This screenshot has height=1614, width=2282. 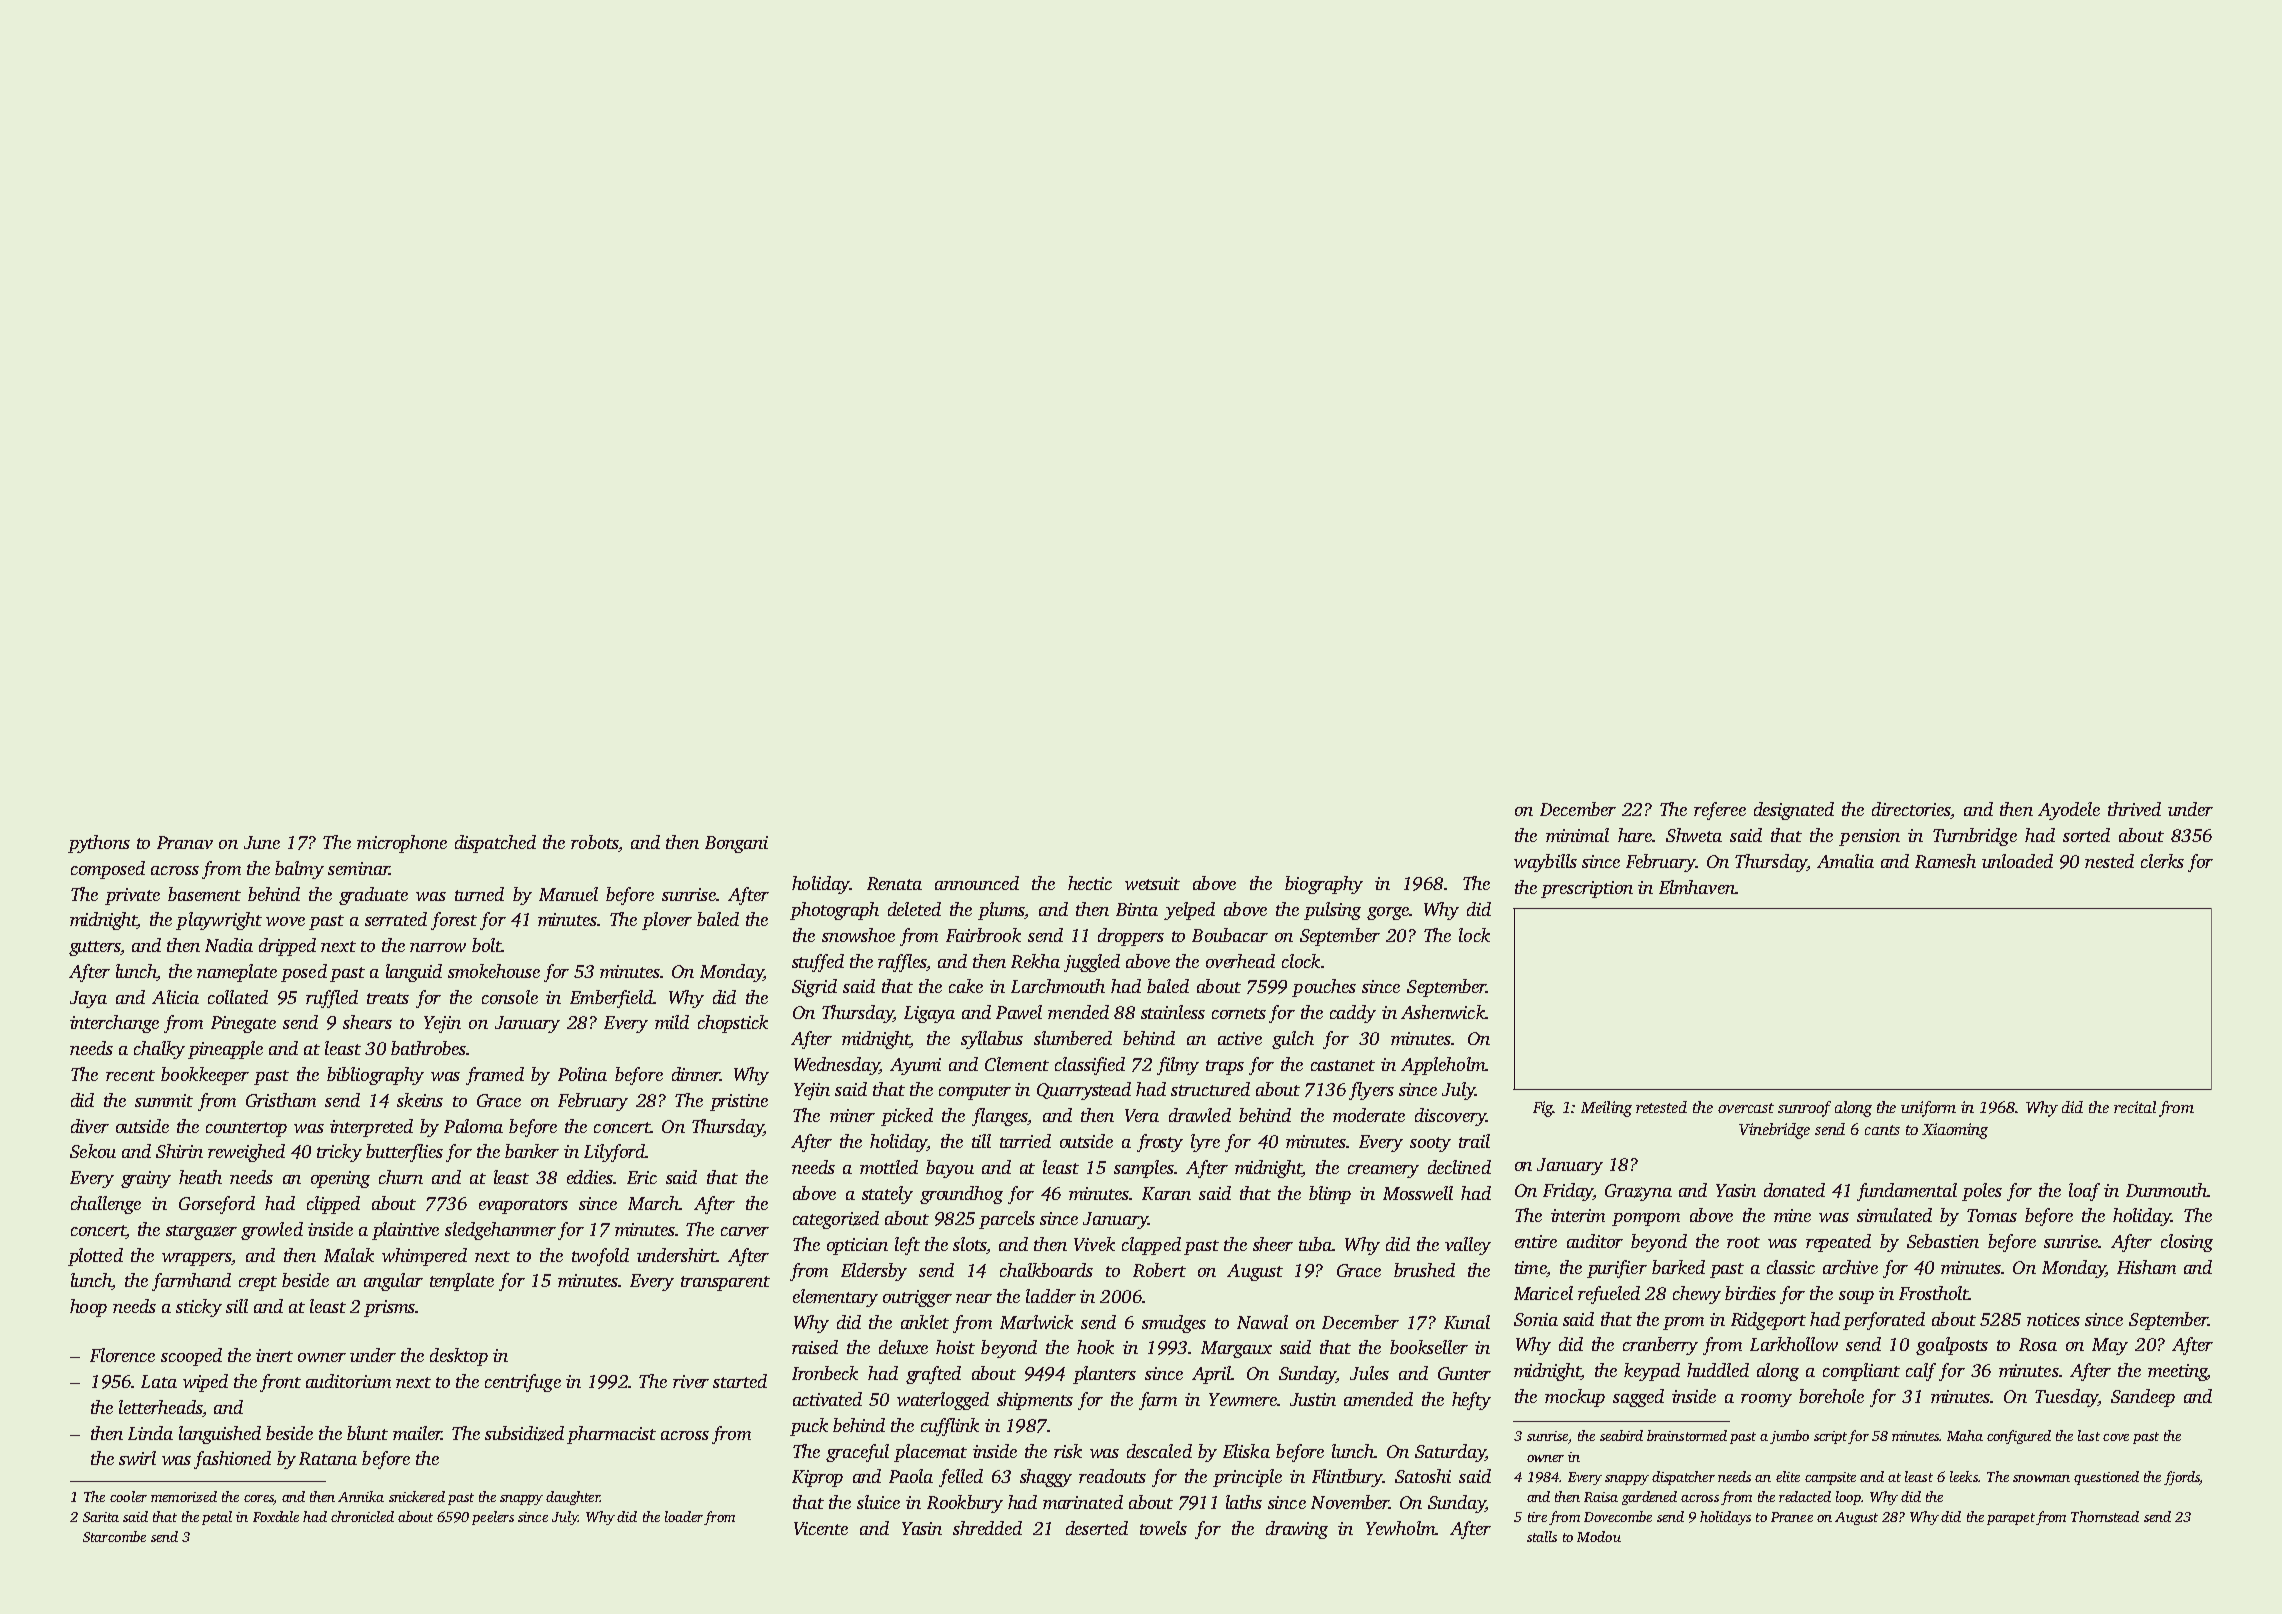 I want to click on recital, so click(x=2135, y=1107).
